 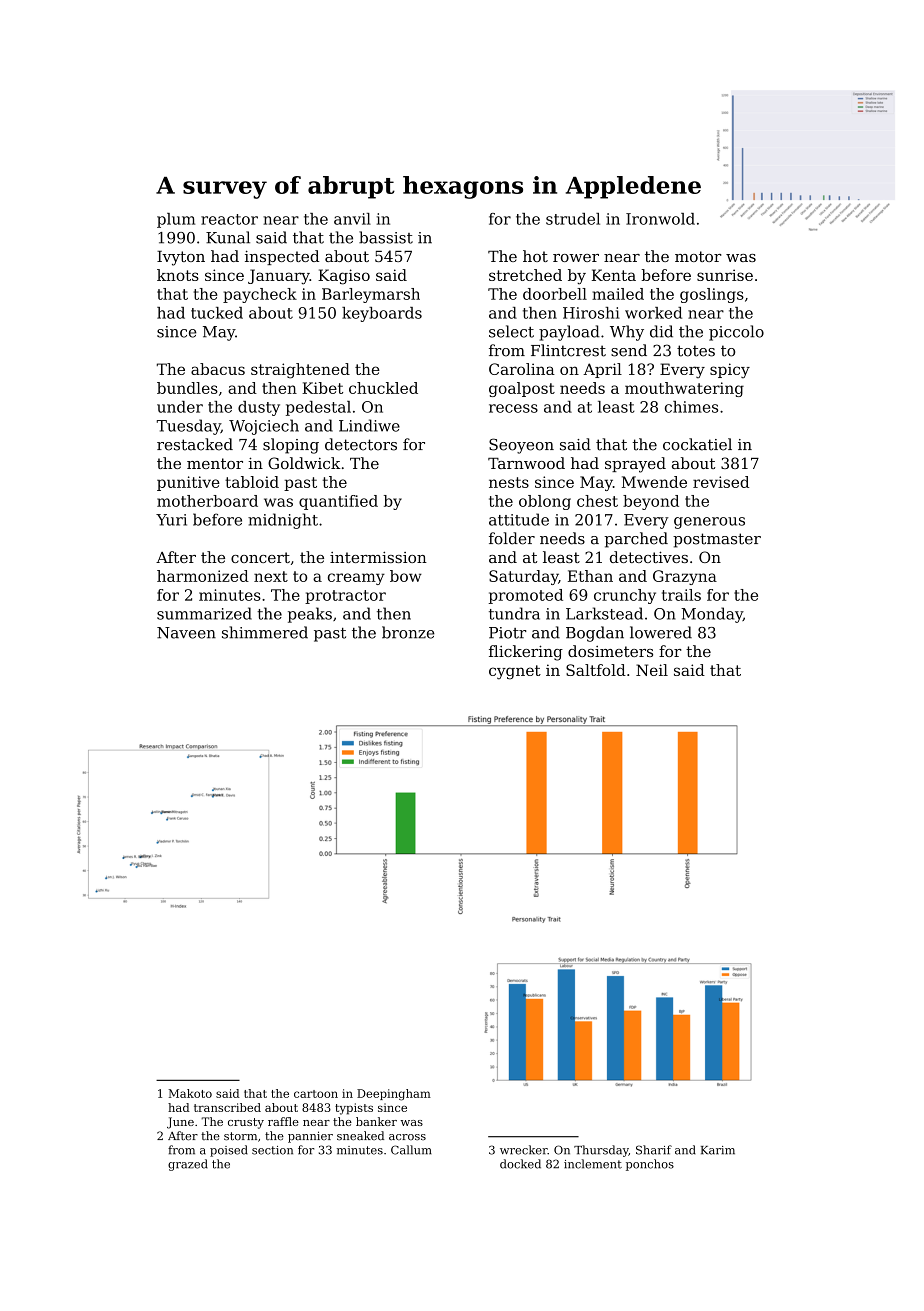 What do you see at coordinates (229, 219) in the image?
I see `reactor` at bounding box center [229, 219].
